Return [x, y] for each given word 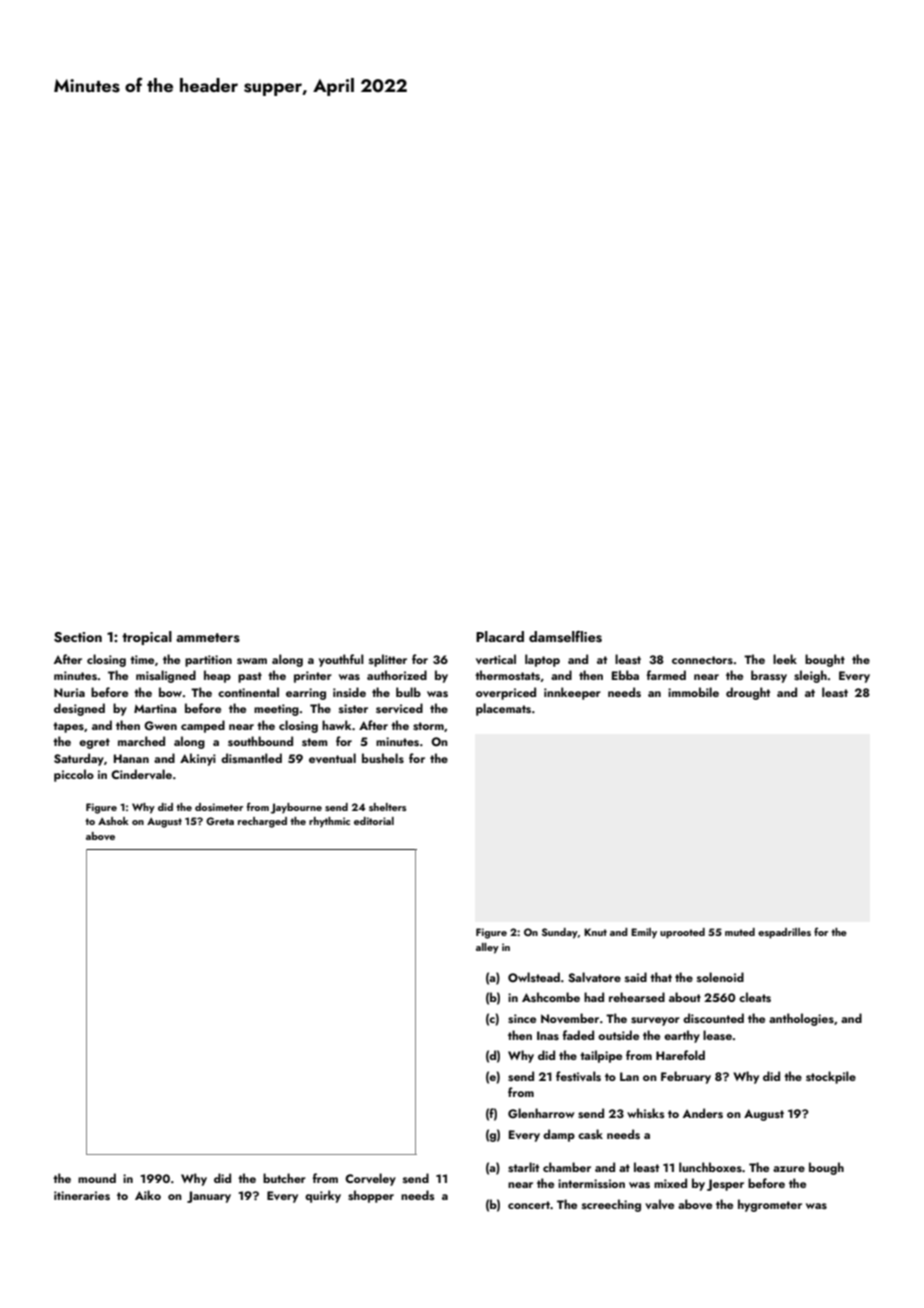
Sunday [560, 933]
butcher [284, 1178]
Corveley [370, 1179]
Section [78, 637]
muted [740, 932]
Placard [500, 636]
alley [487, 948]
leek [785, 659]
